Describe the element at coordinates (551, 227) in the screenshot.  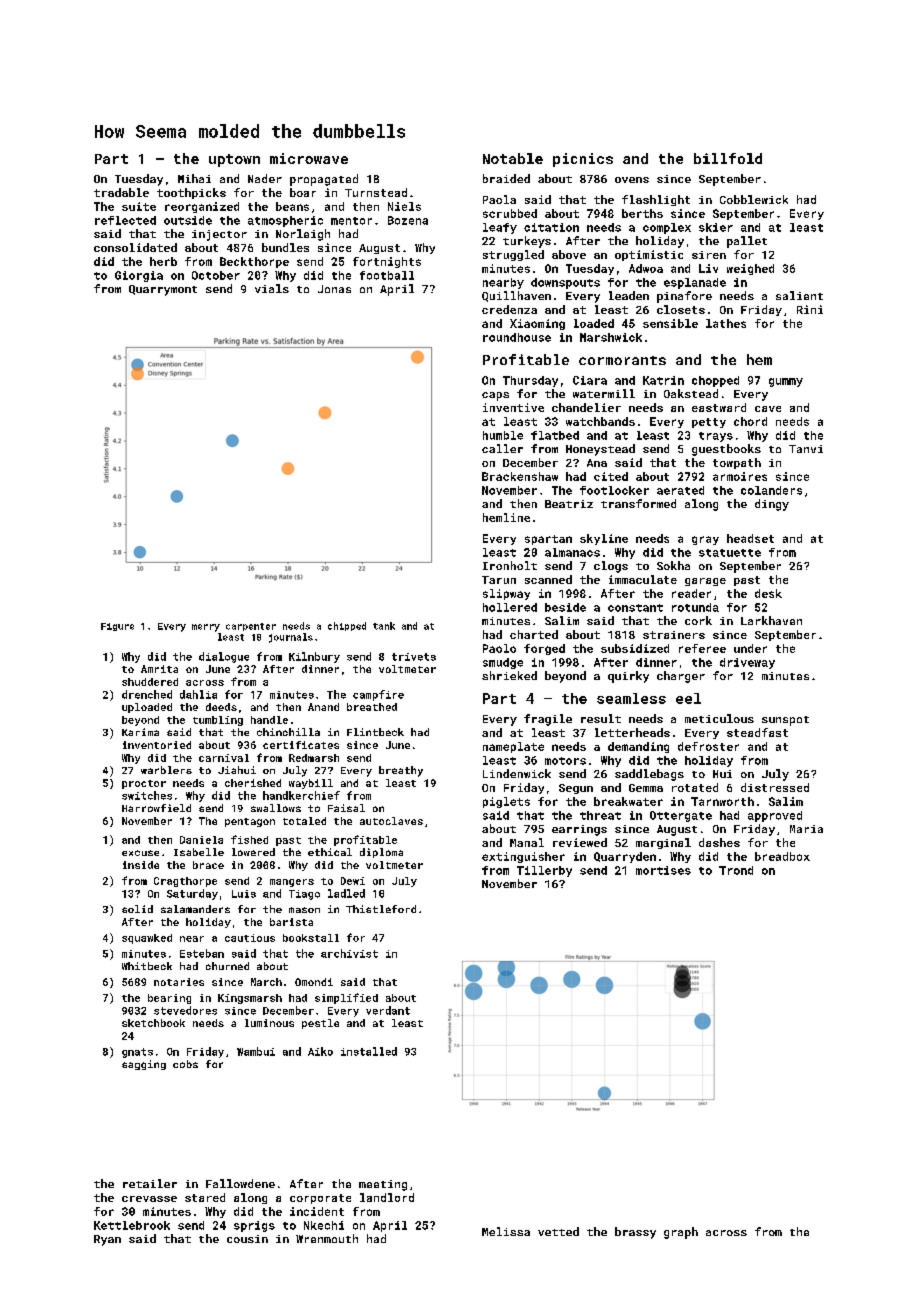
I see `citation` at that location.
